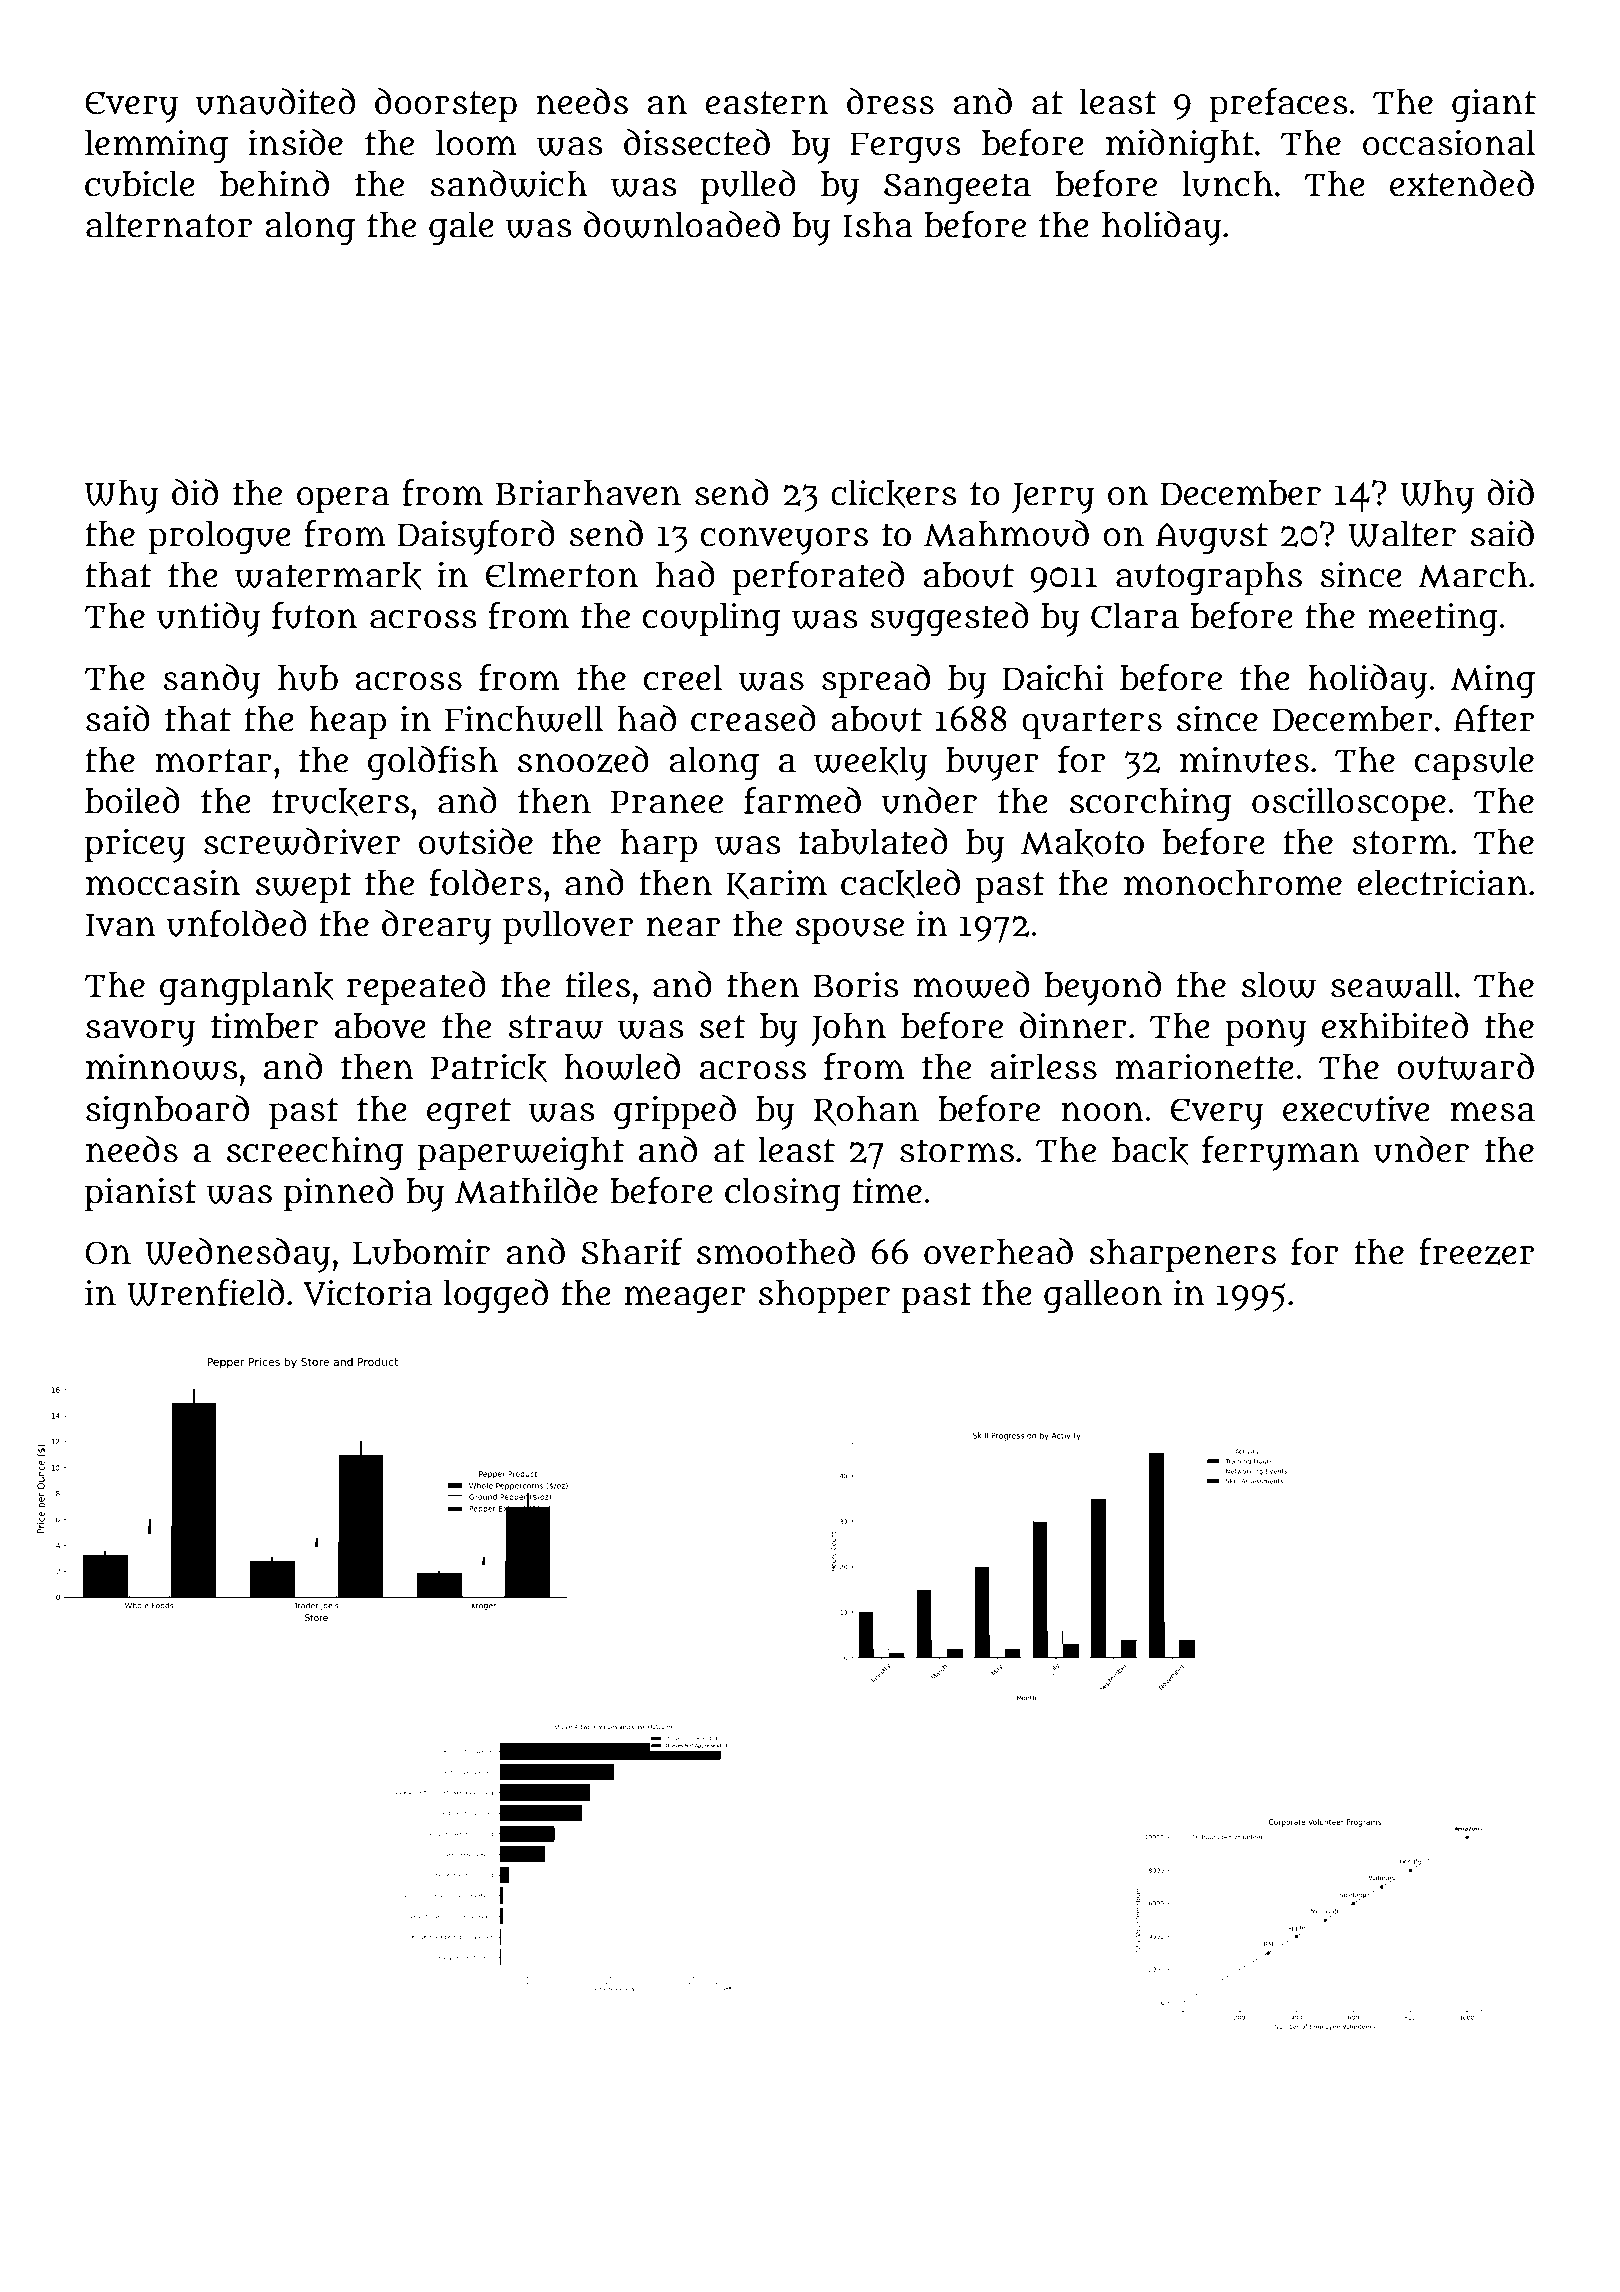 The height and width of the image is (2292, 1620). Describe the element at coordinates (1006, 533) in the image. I see `Mahmoud` at that location.
